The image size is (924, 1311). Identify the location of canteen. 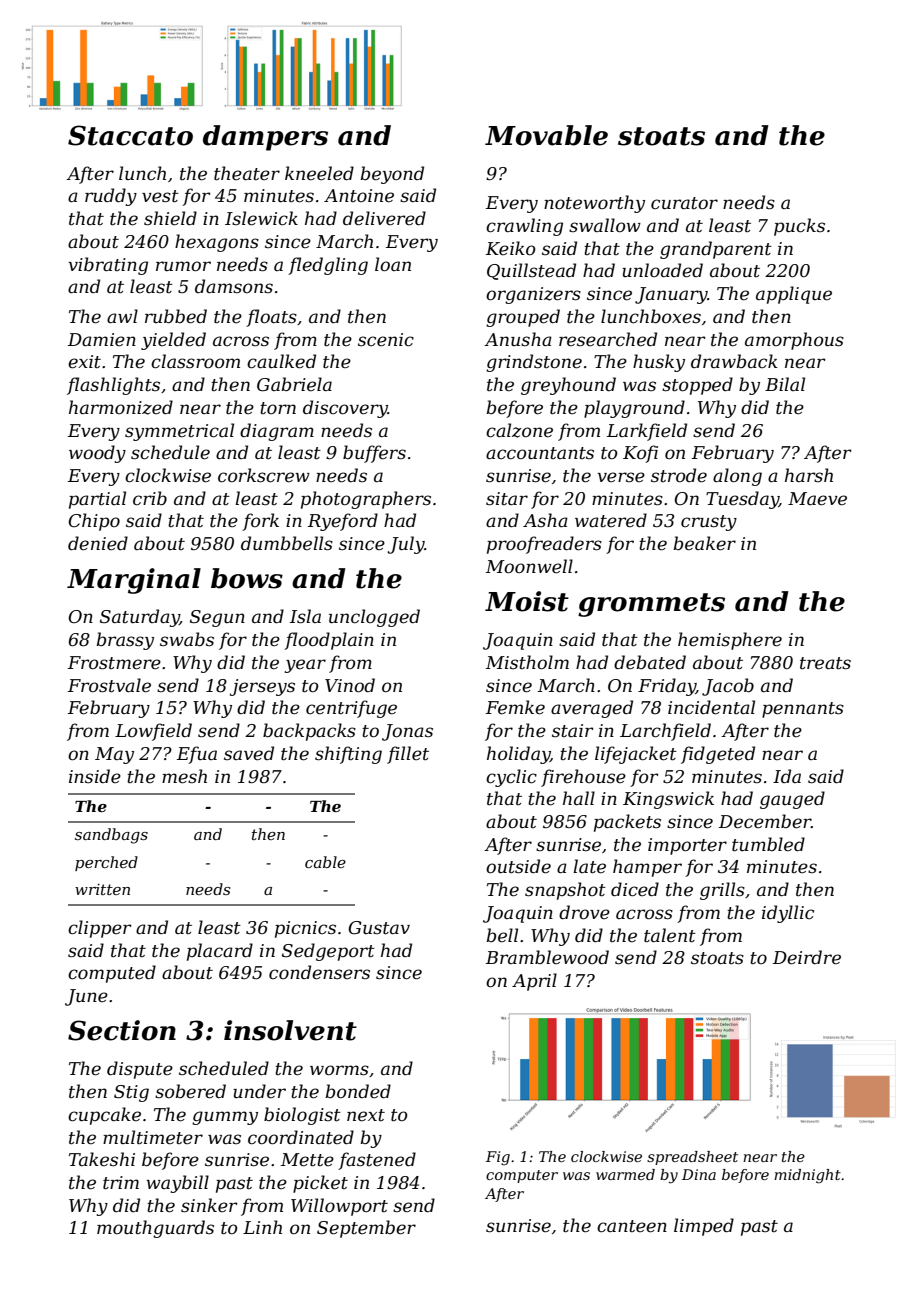
(632, 1226).
